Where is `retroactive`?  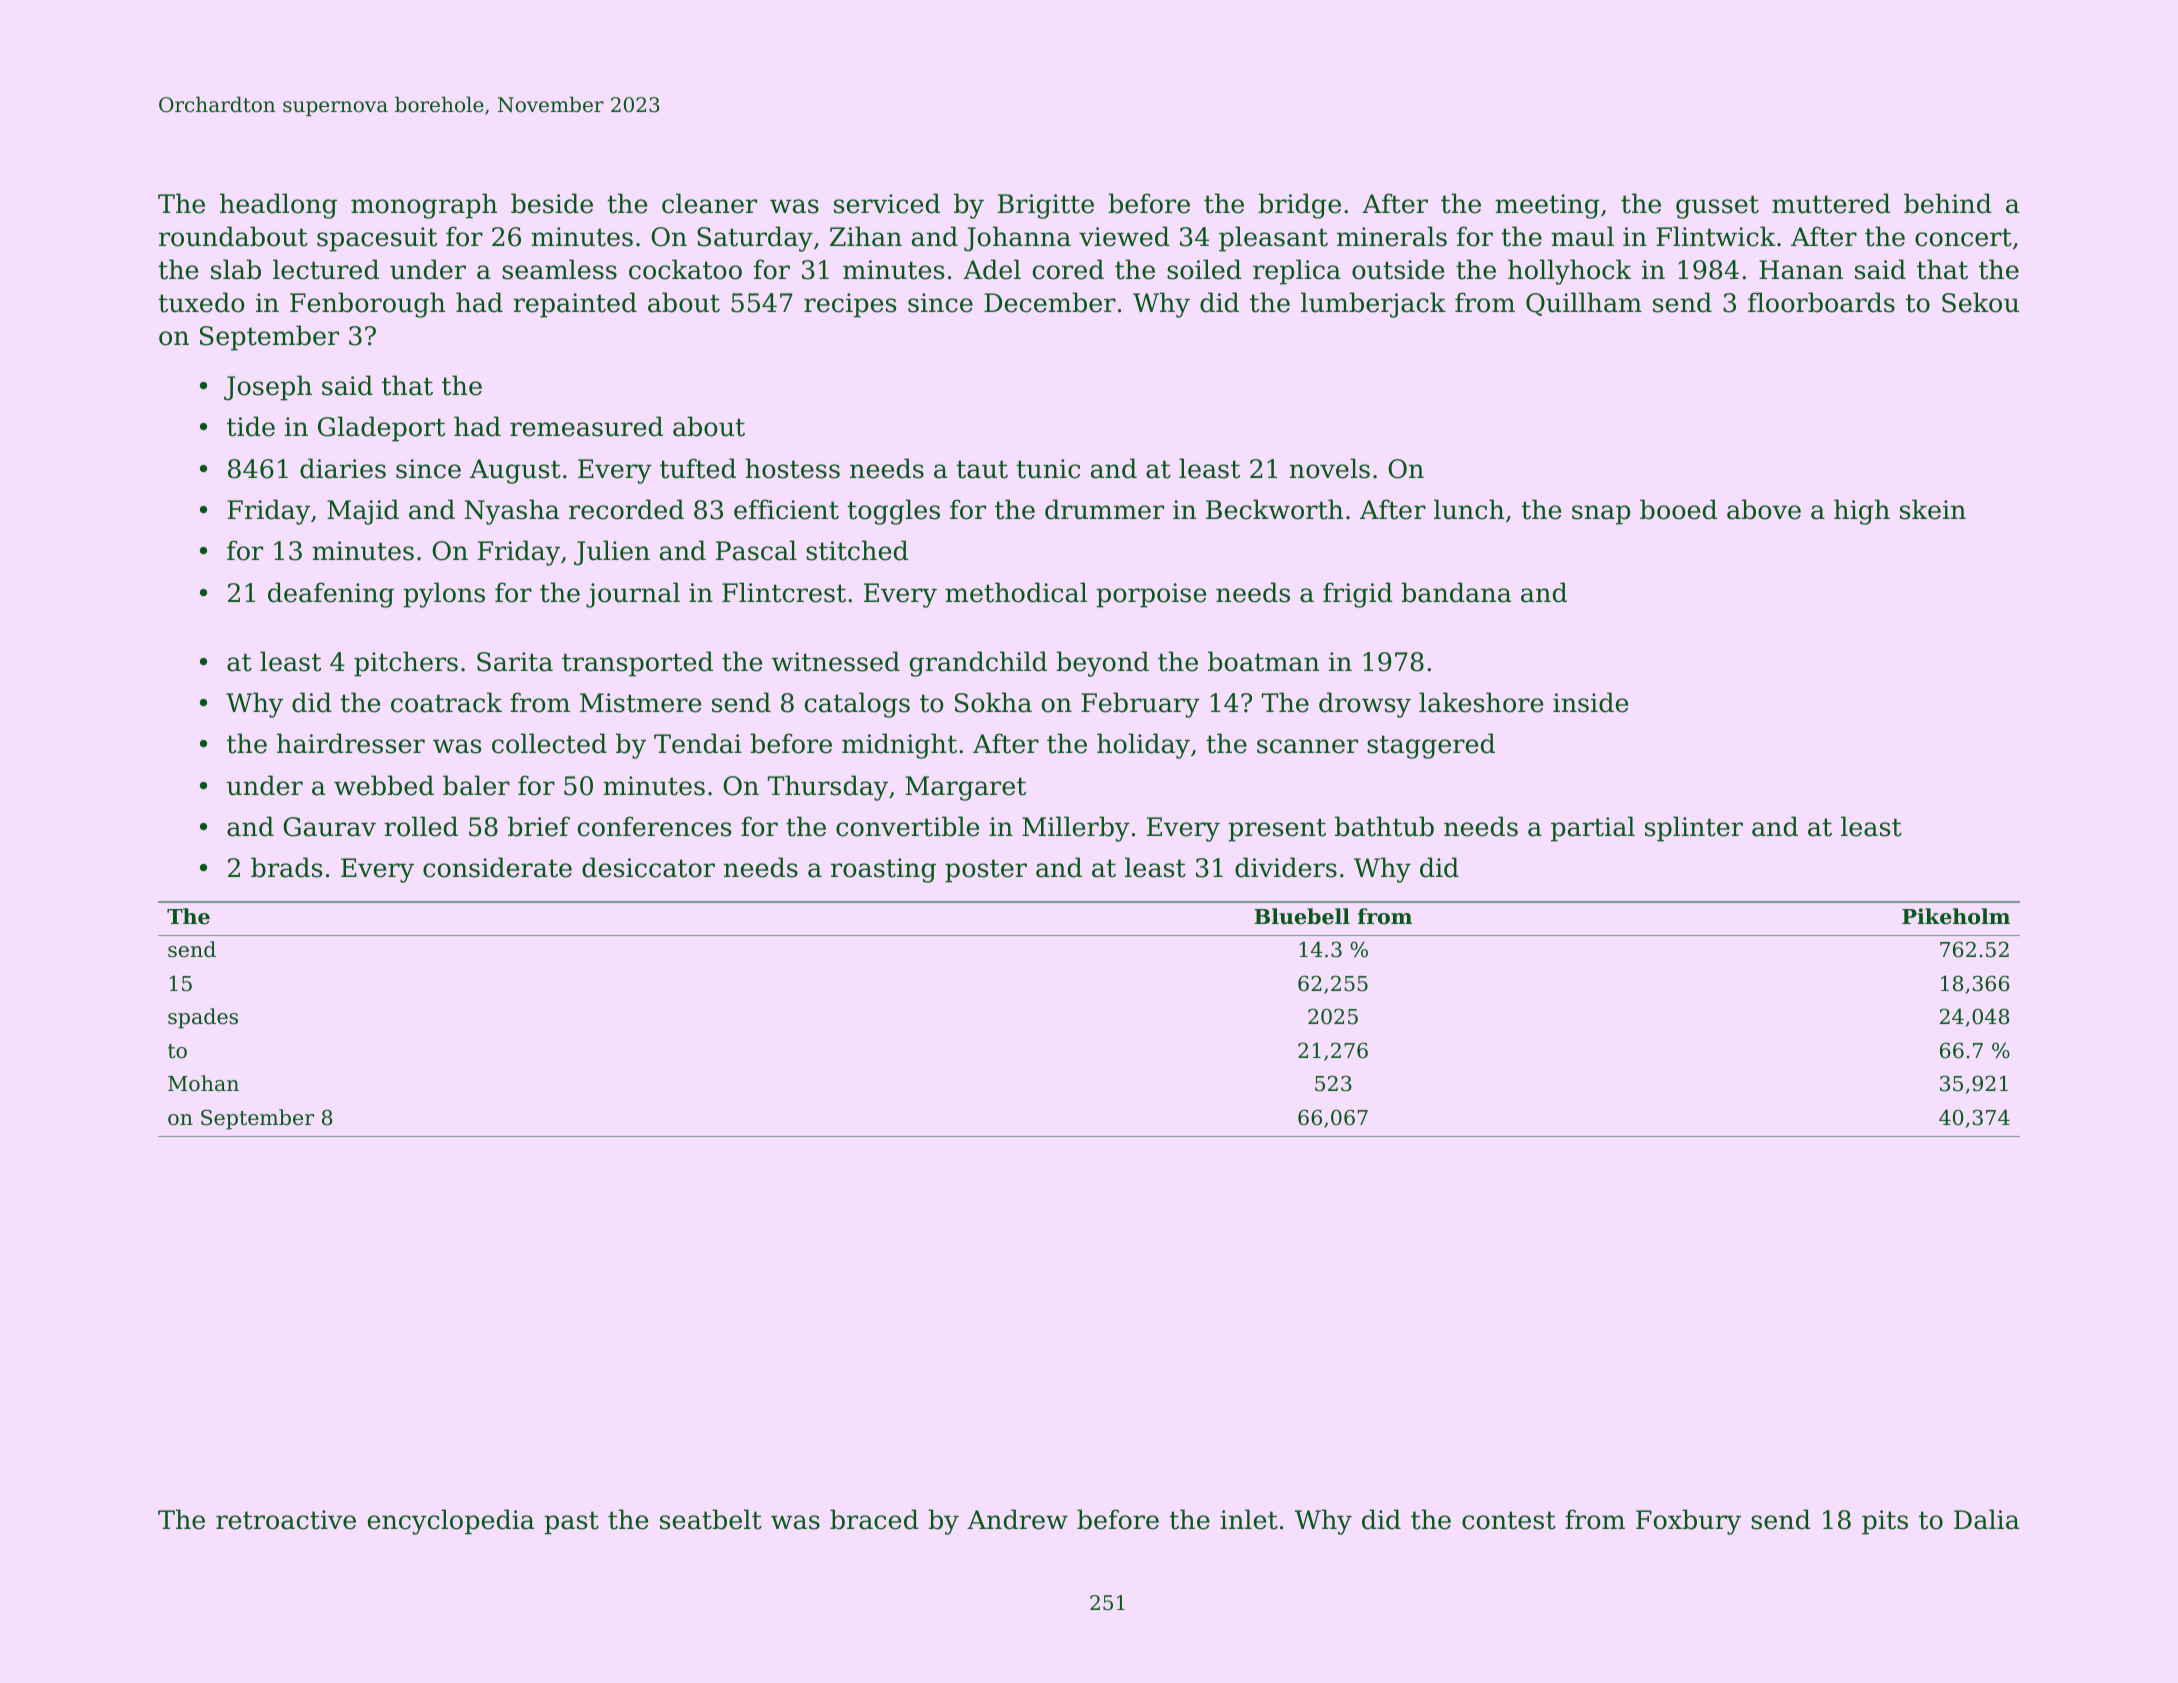 retroactive is located at coordinates (286, 1520).
